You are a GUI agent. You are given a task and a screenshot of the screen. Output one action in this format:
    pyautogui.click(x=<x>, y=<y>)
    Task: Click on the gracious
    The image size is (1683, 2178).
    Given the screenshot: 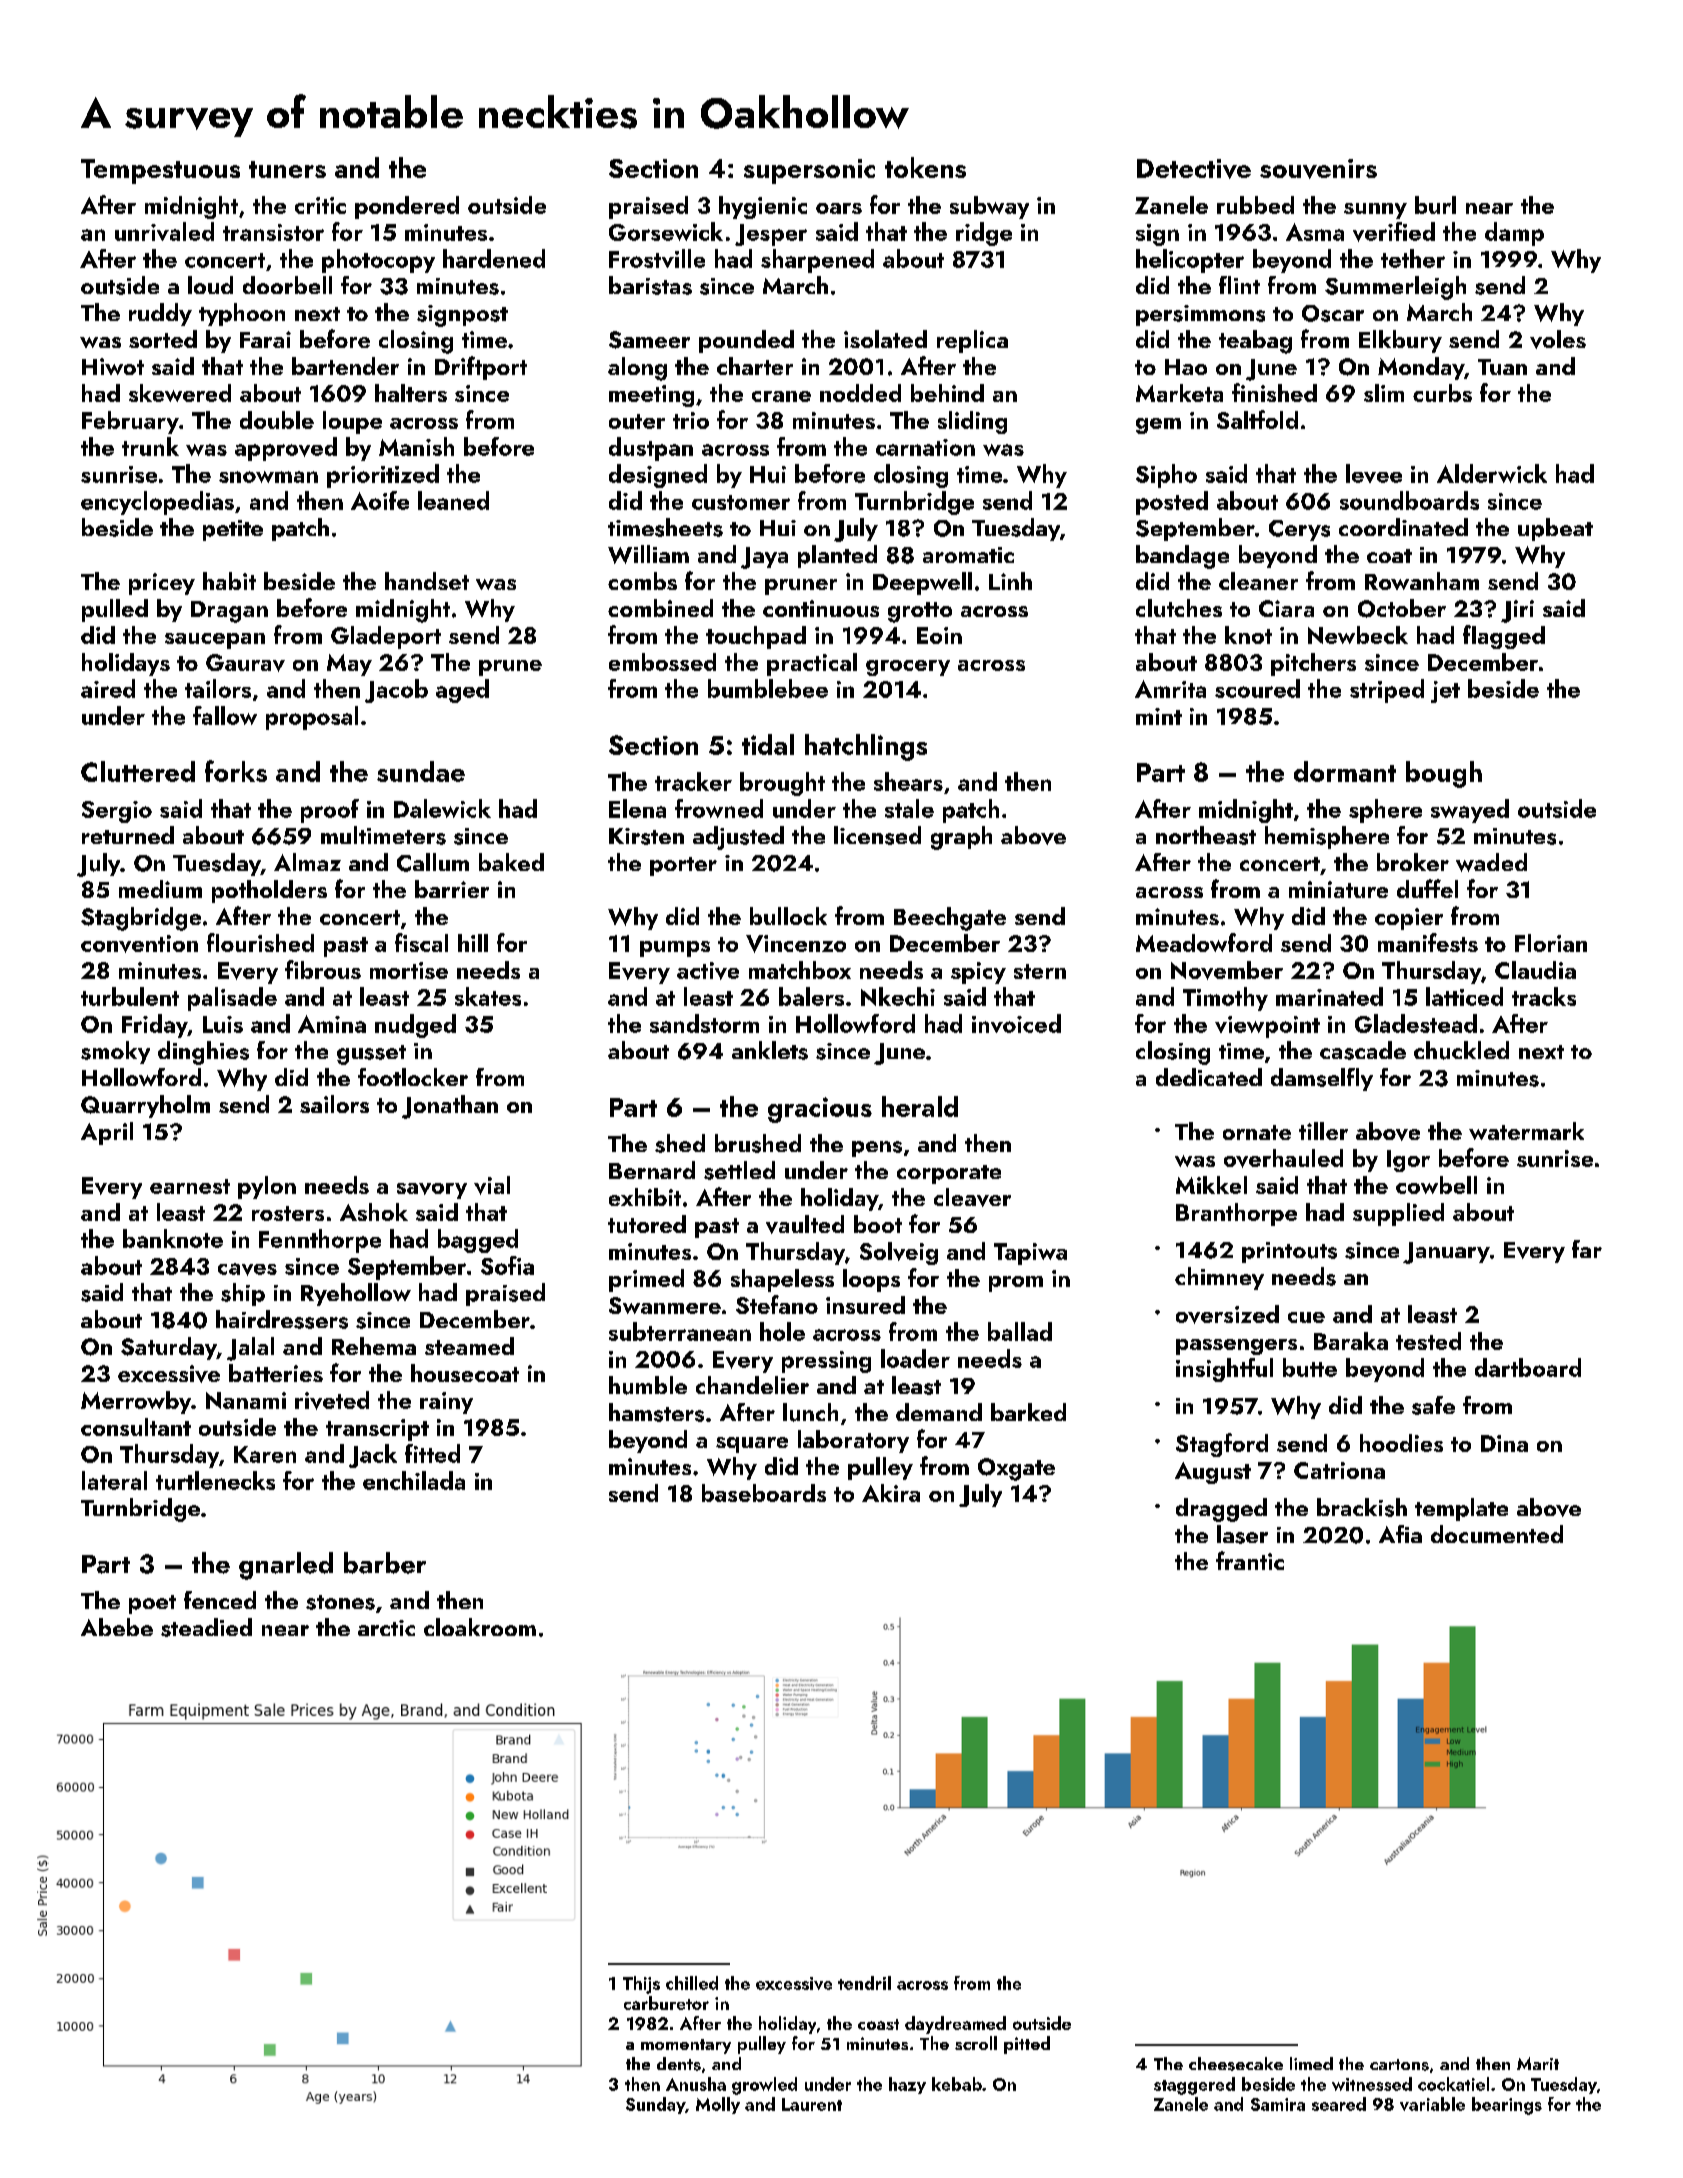 What is the action you would take?
    pyautogui.click(x=820, y=1110)
